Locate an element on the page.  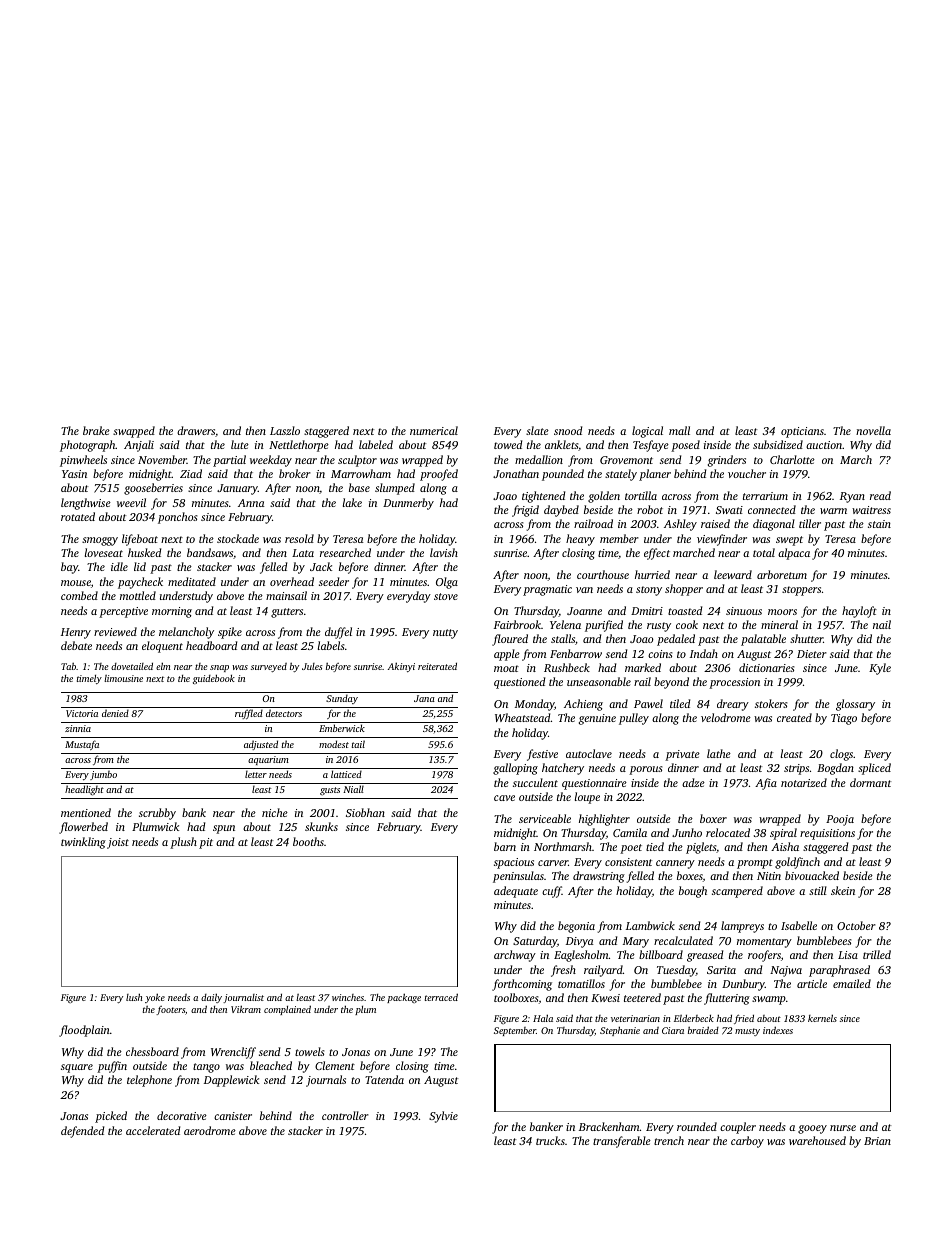
mall is located at coordinates (679, 430).
